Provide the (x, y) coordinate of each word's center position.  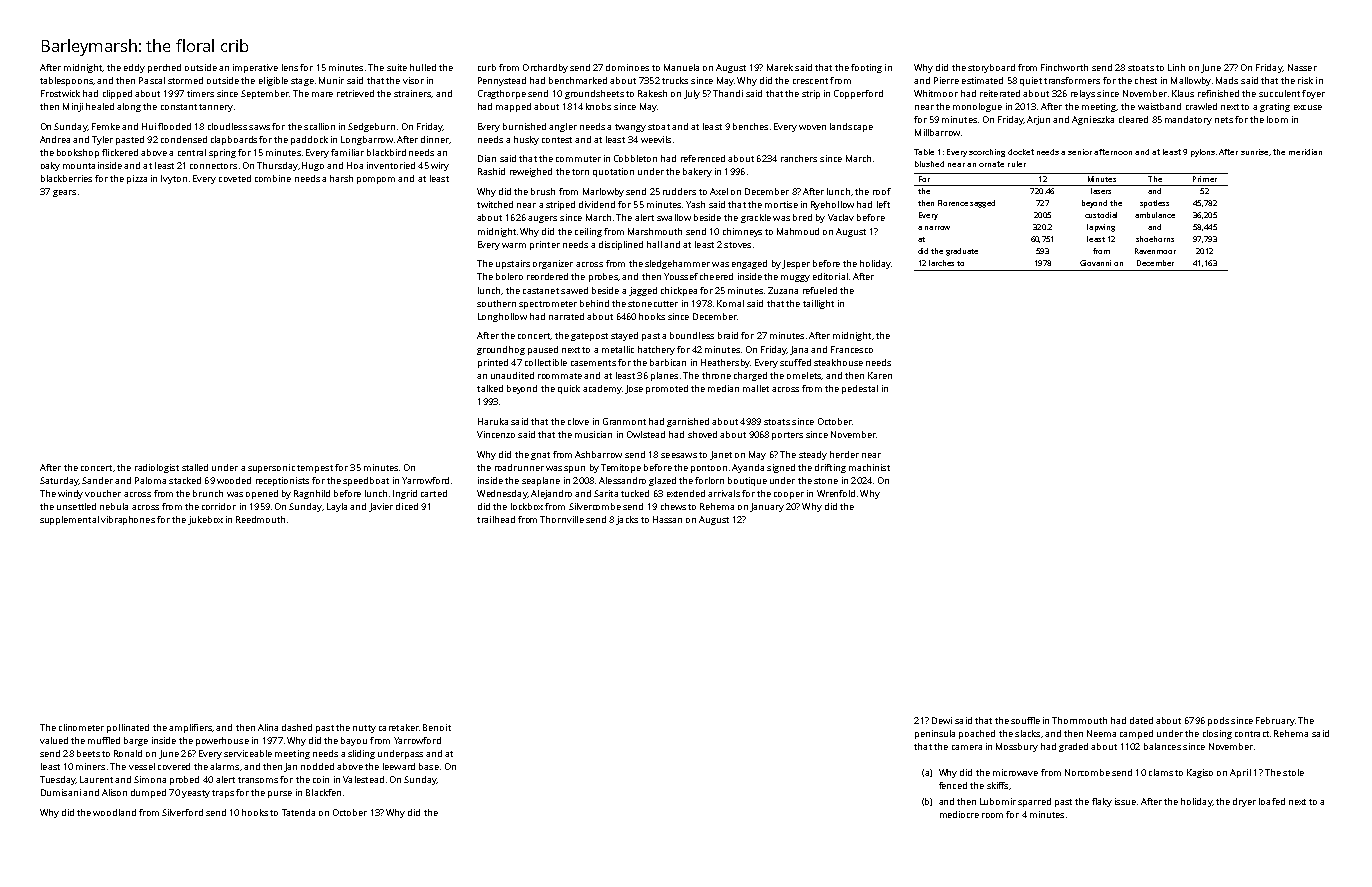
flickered (120, 152)
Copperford (858, 94)
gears (64, 193)
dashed (297, 727)
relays (1083, 94)
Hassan (667, 519)
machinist (869, 467)
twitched (495, 204)
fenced (953, 785)
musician (593, 434)
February (1275, 721)
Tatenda (298, 812)
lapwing (1101, 228)
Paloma (150, 480)
